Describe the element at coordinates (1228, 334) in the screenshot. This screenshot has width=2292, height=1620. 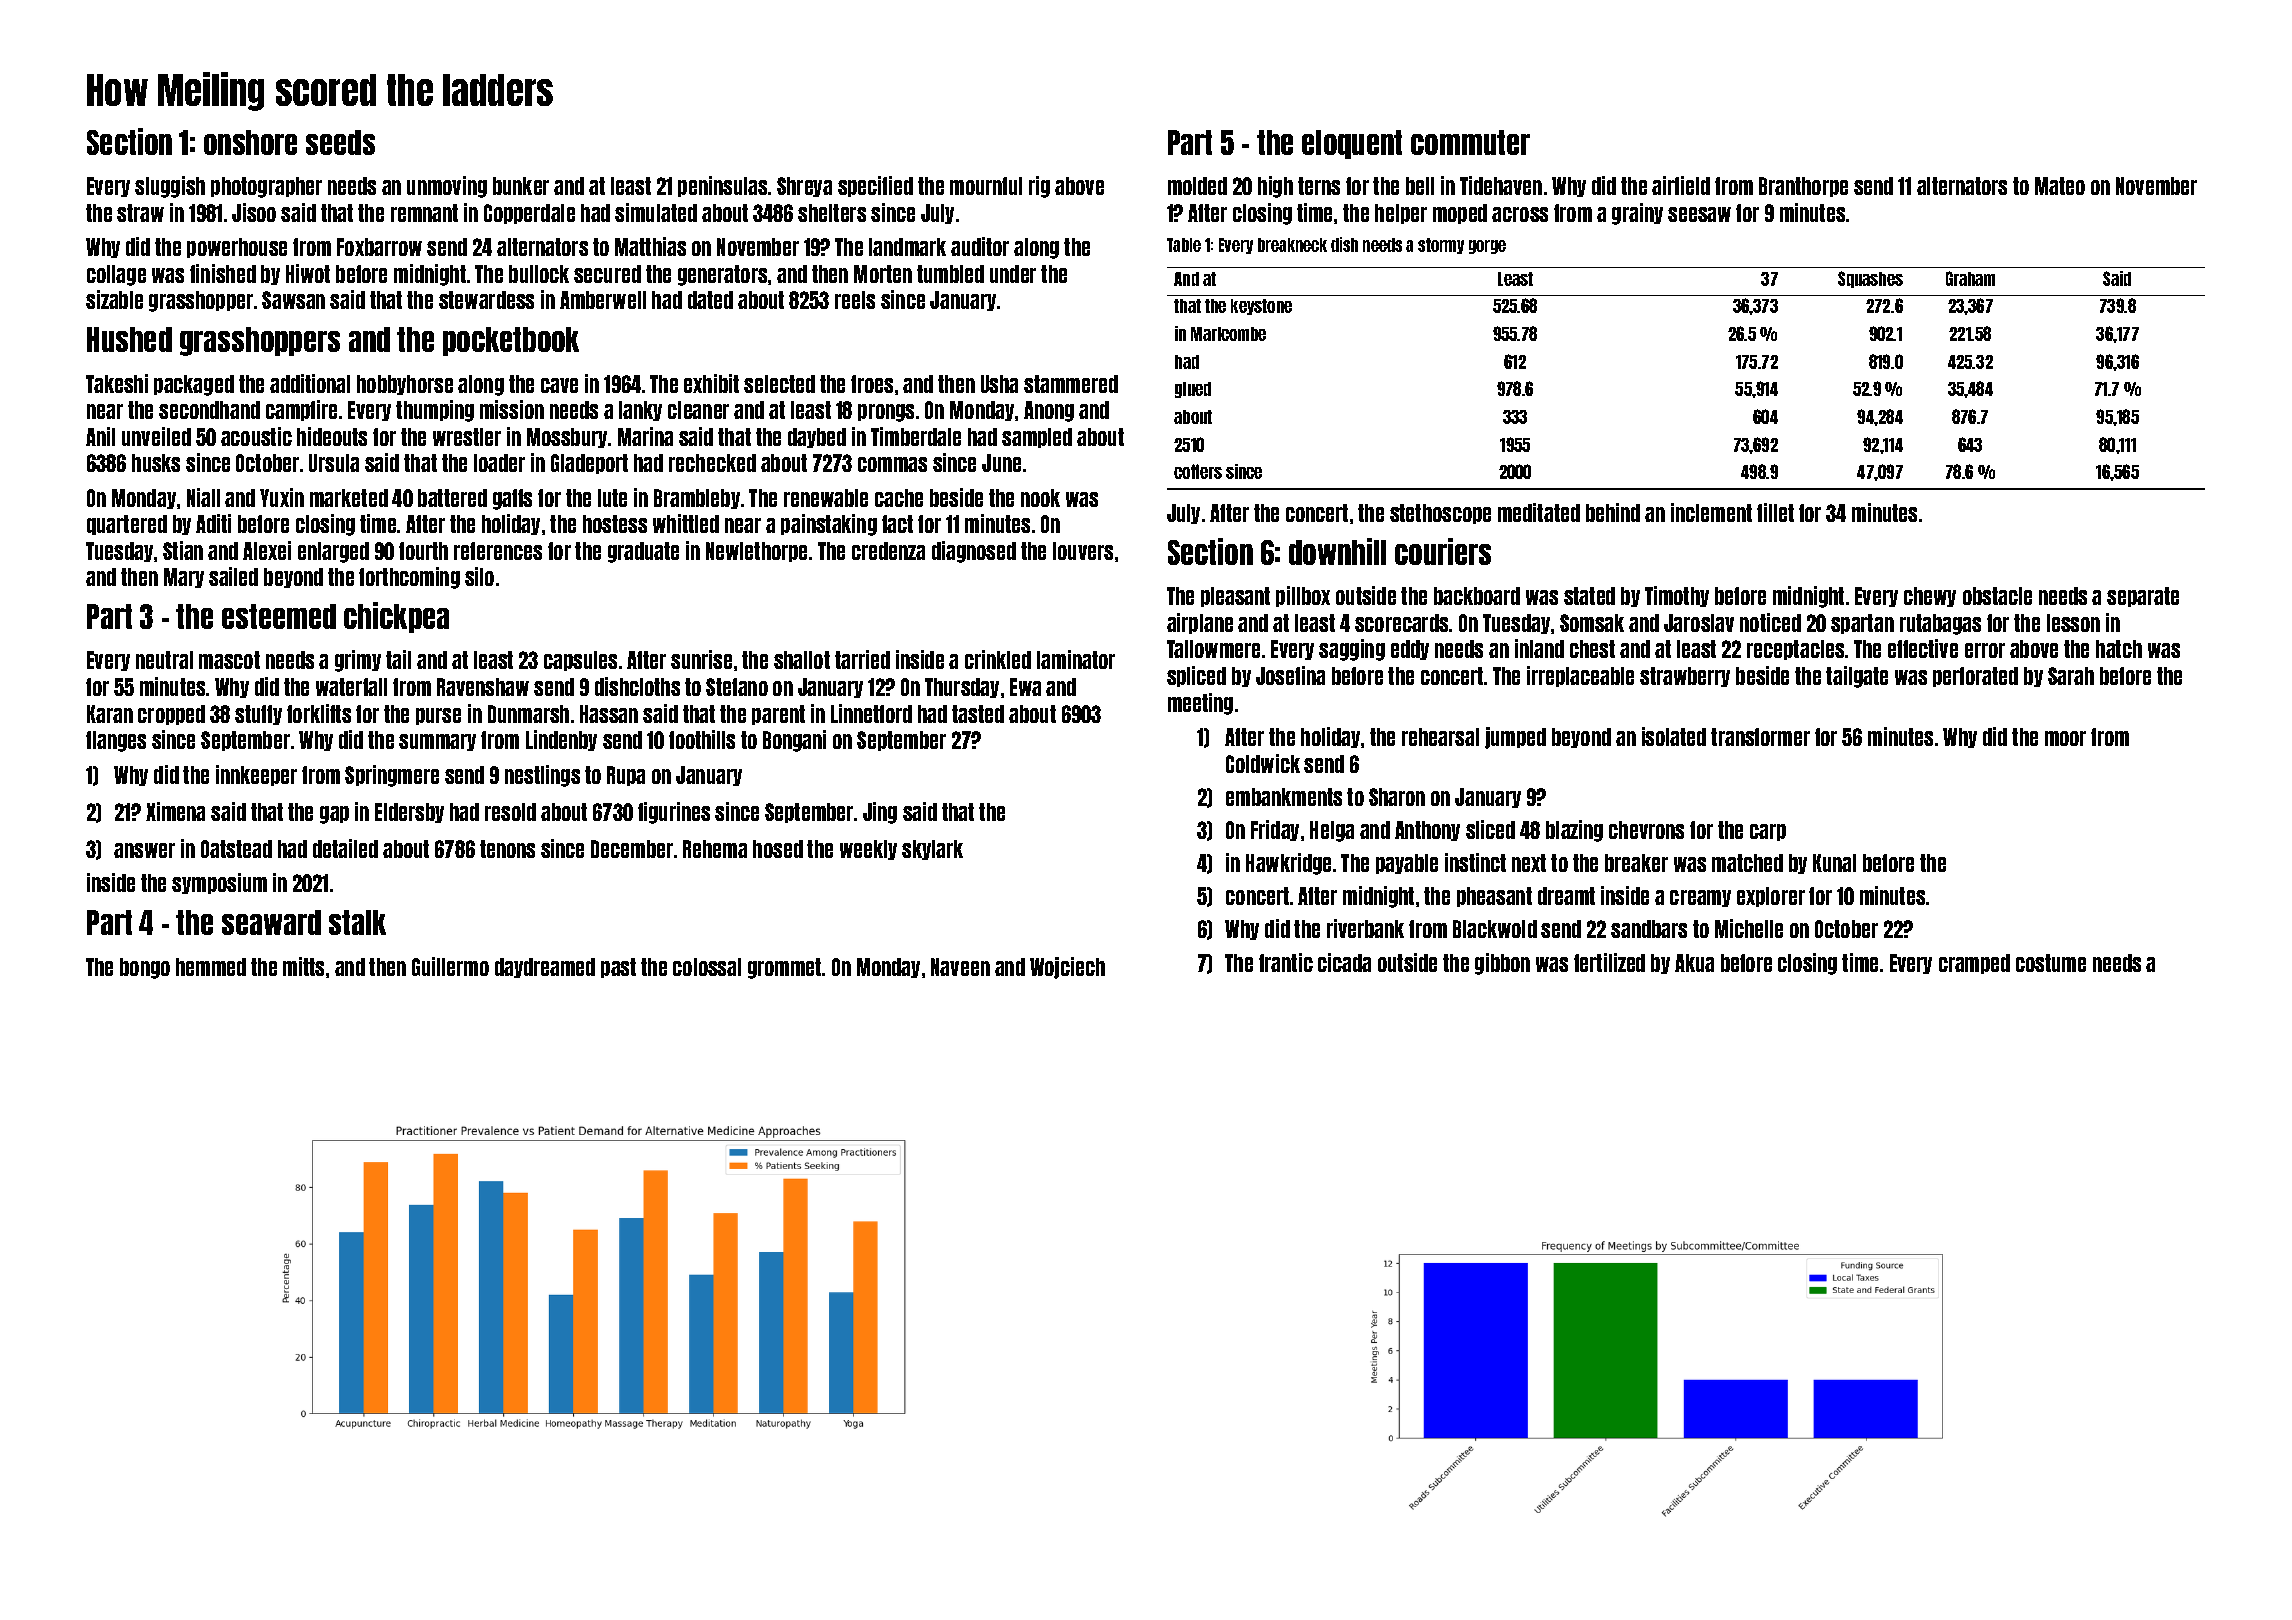
I see `Marlcombe` at that location.
